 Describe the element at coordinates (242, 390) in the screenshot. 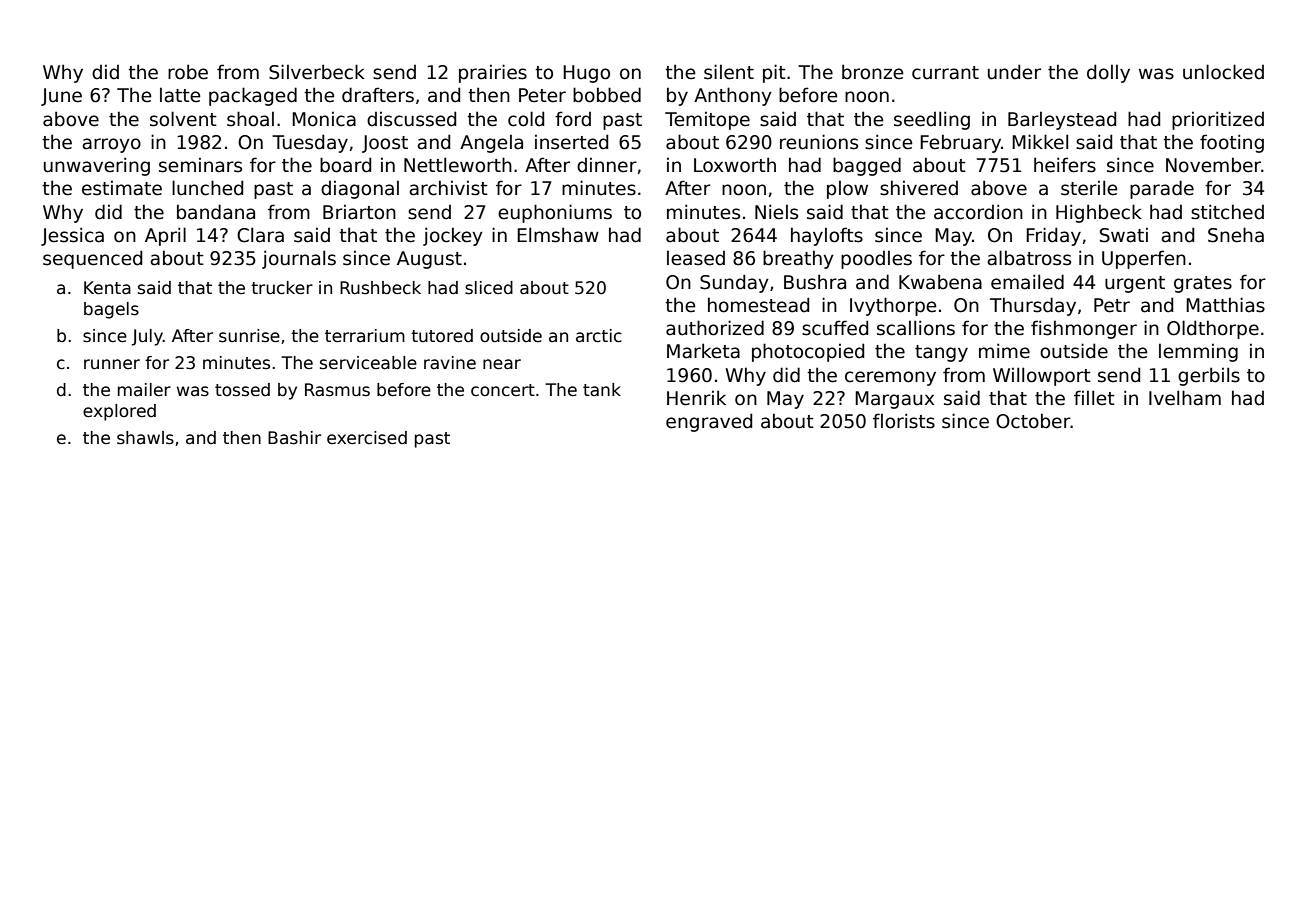

I see `tossed` at that location.
